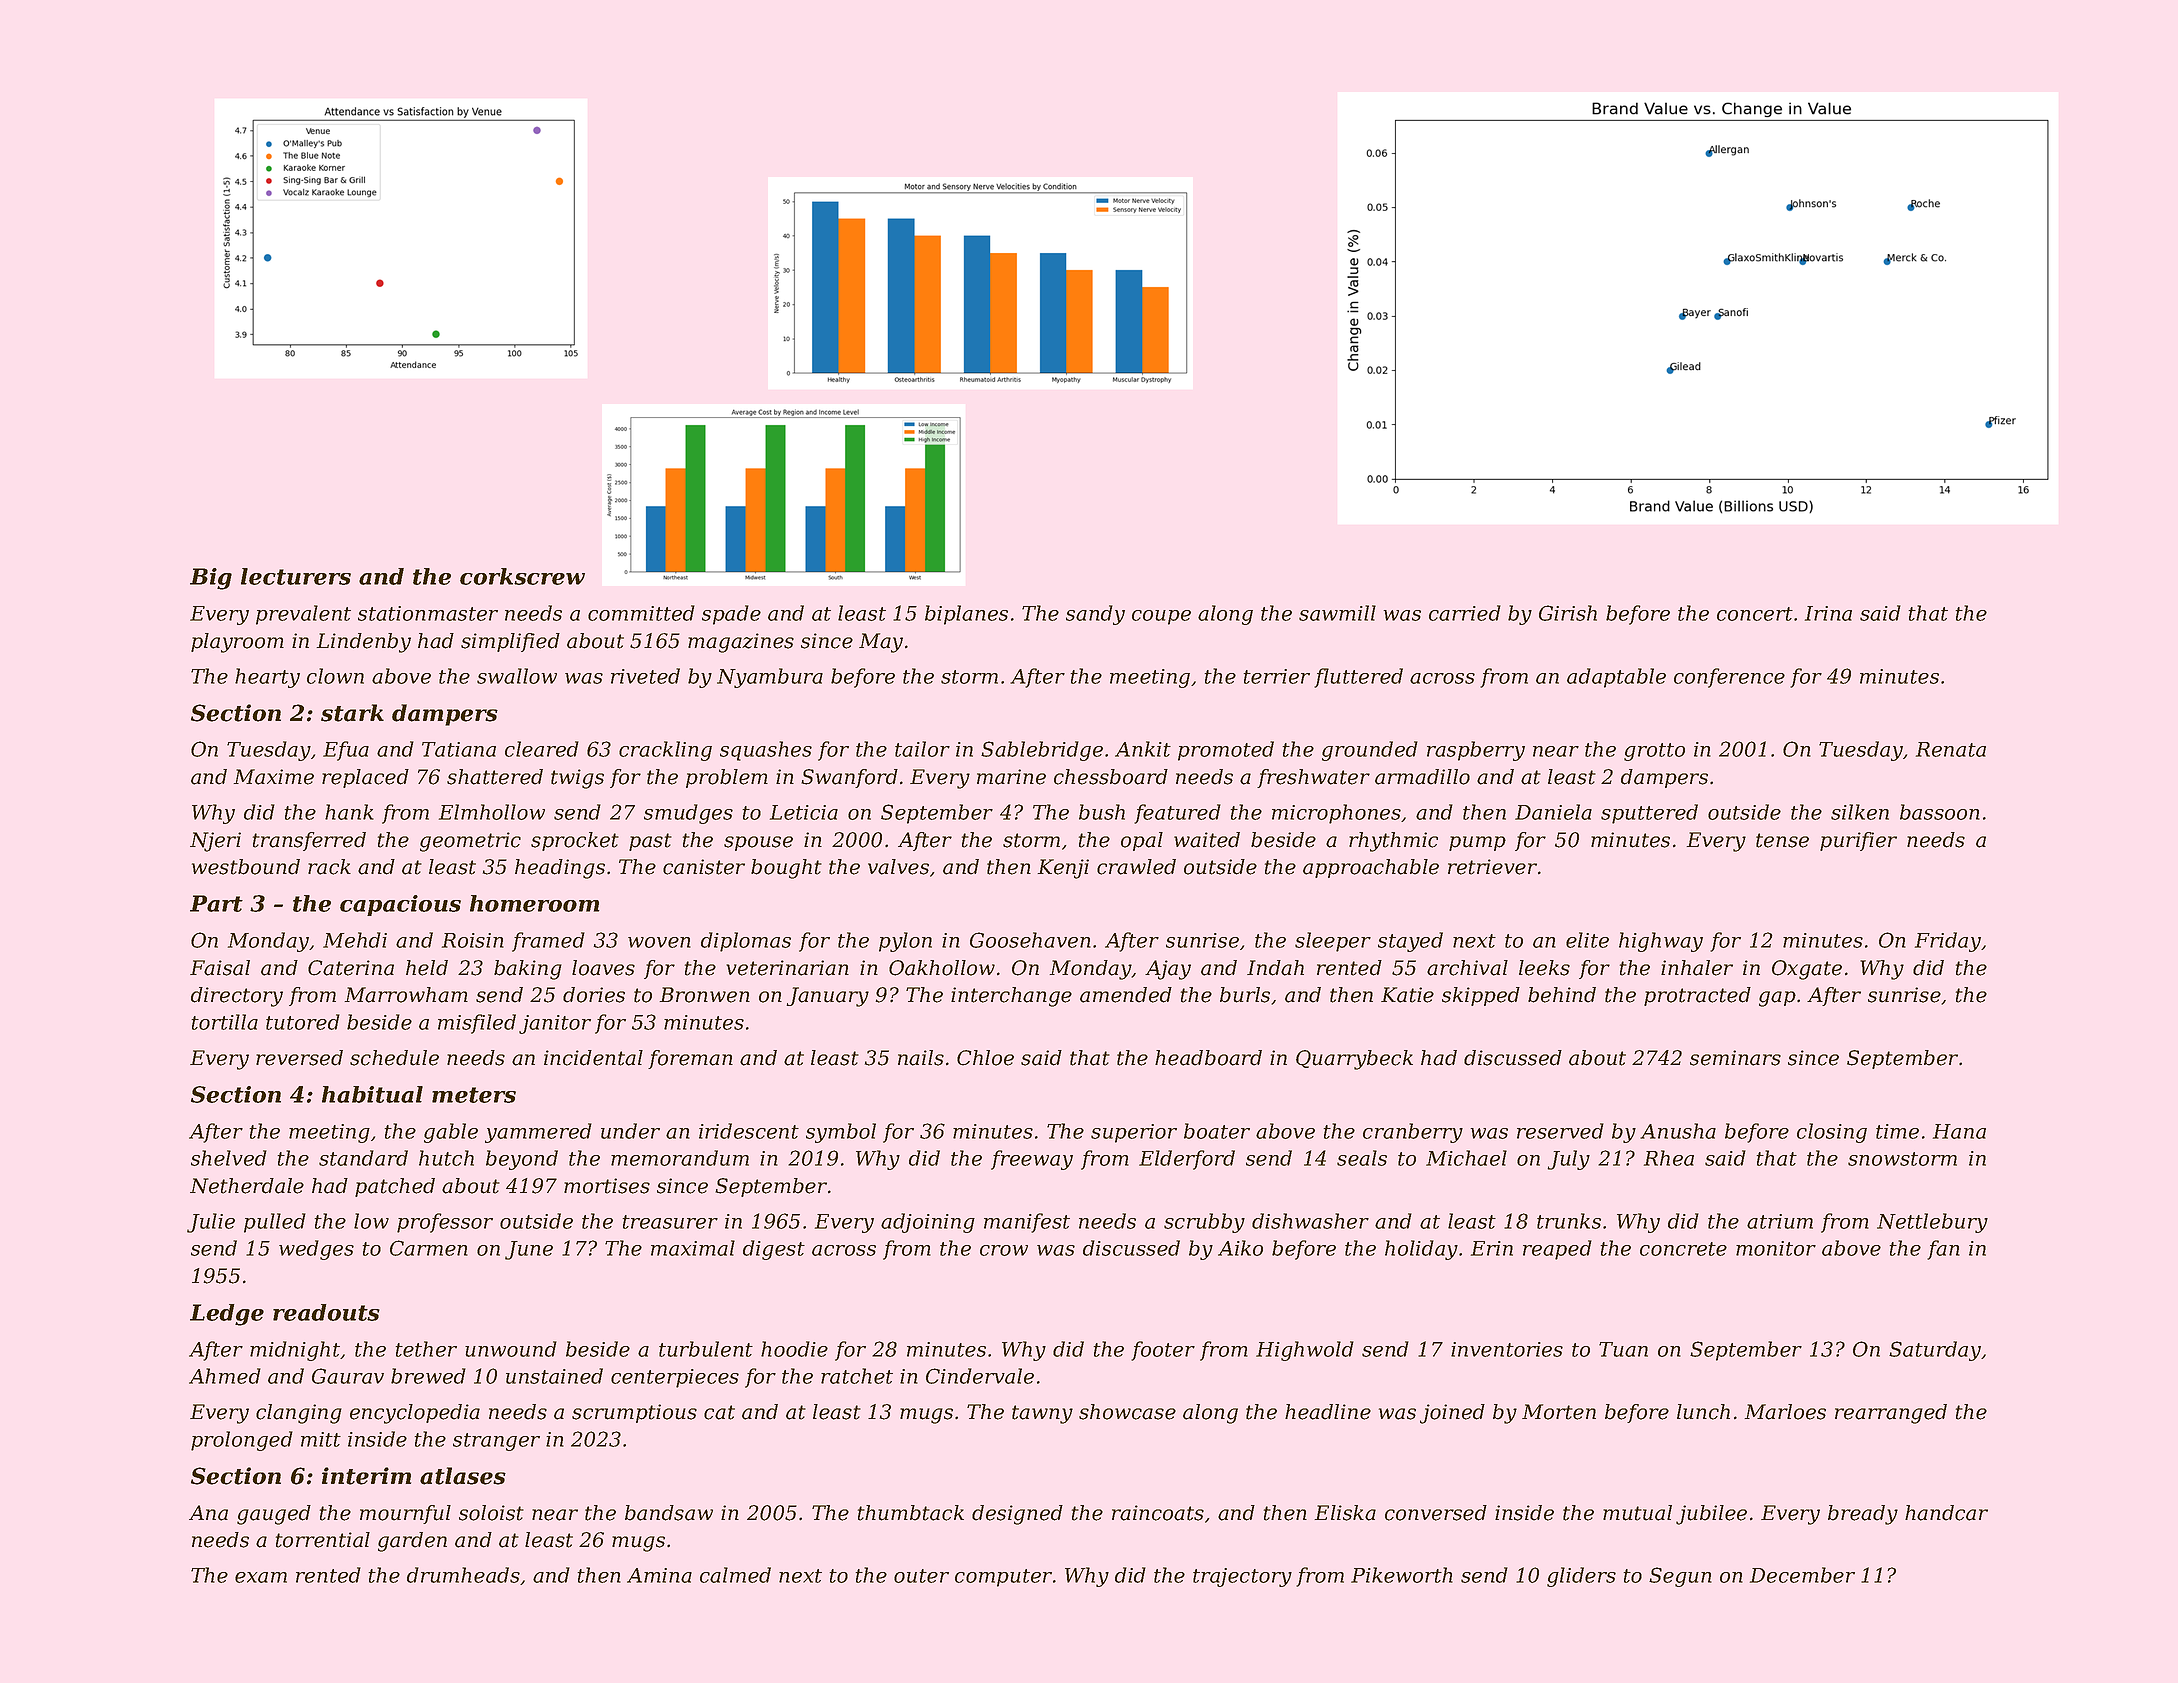 The width and height of the screenshot is (2178, 1683). I want to click on joined, so click(1452, 1414).
